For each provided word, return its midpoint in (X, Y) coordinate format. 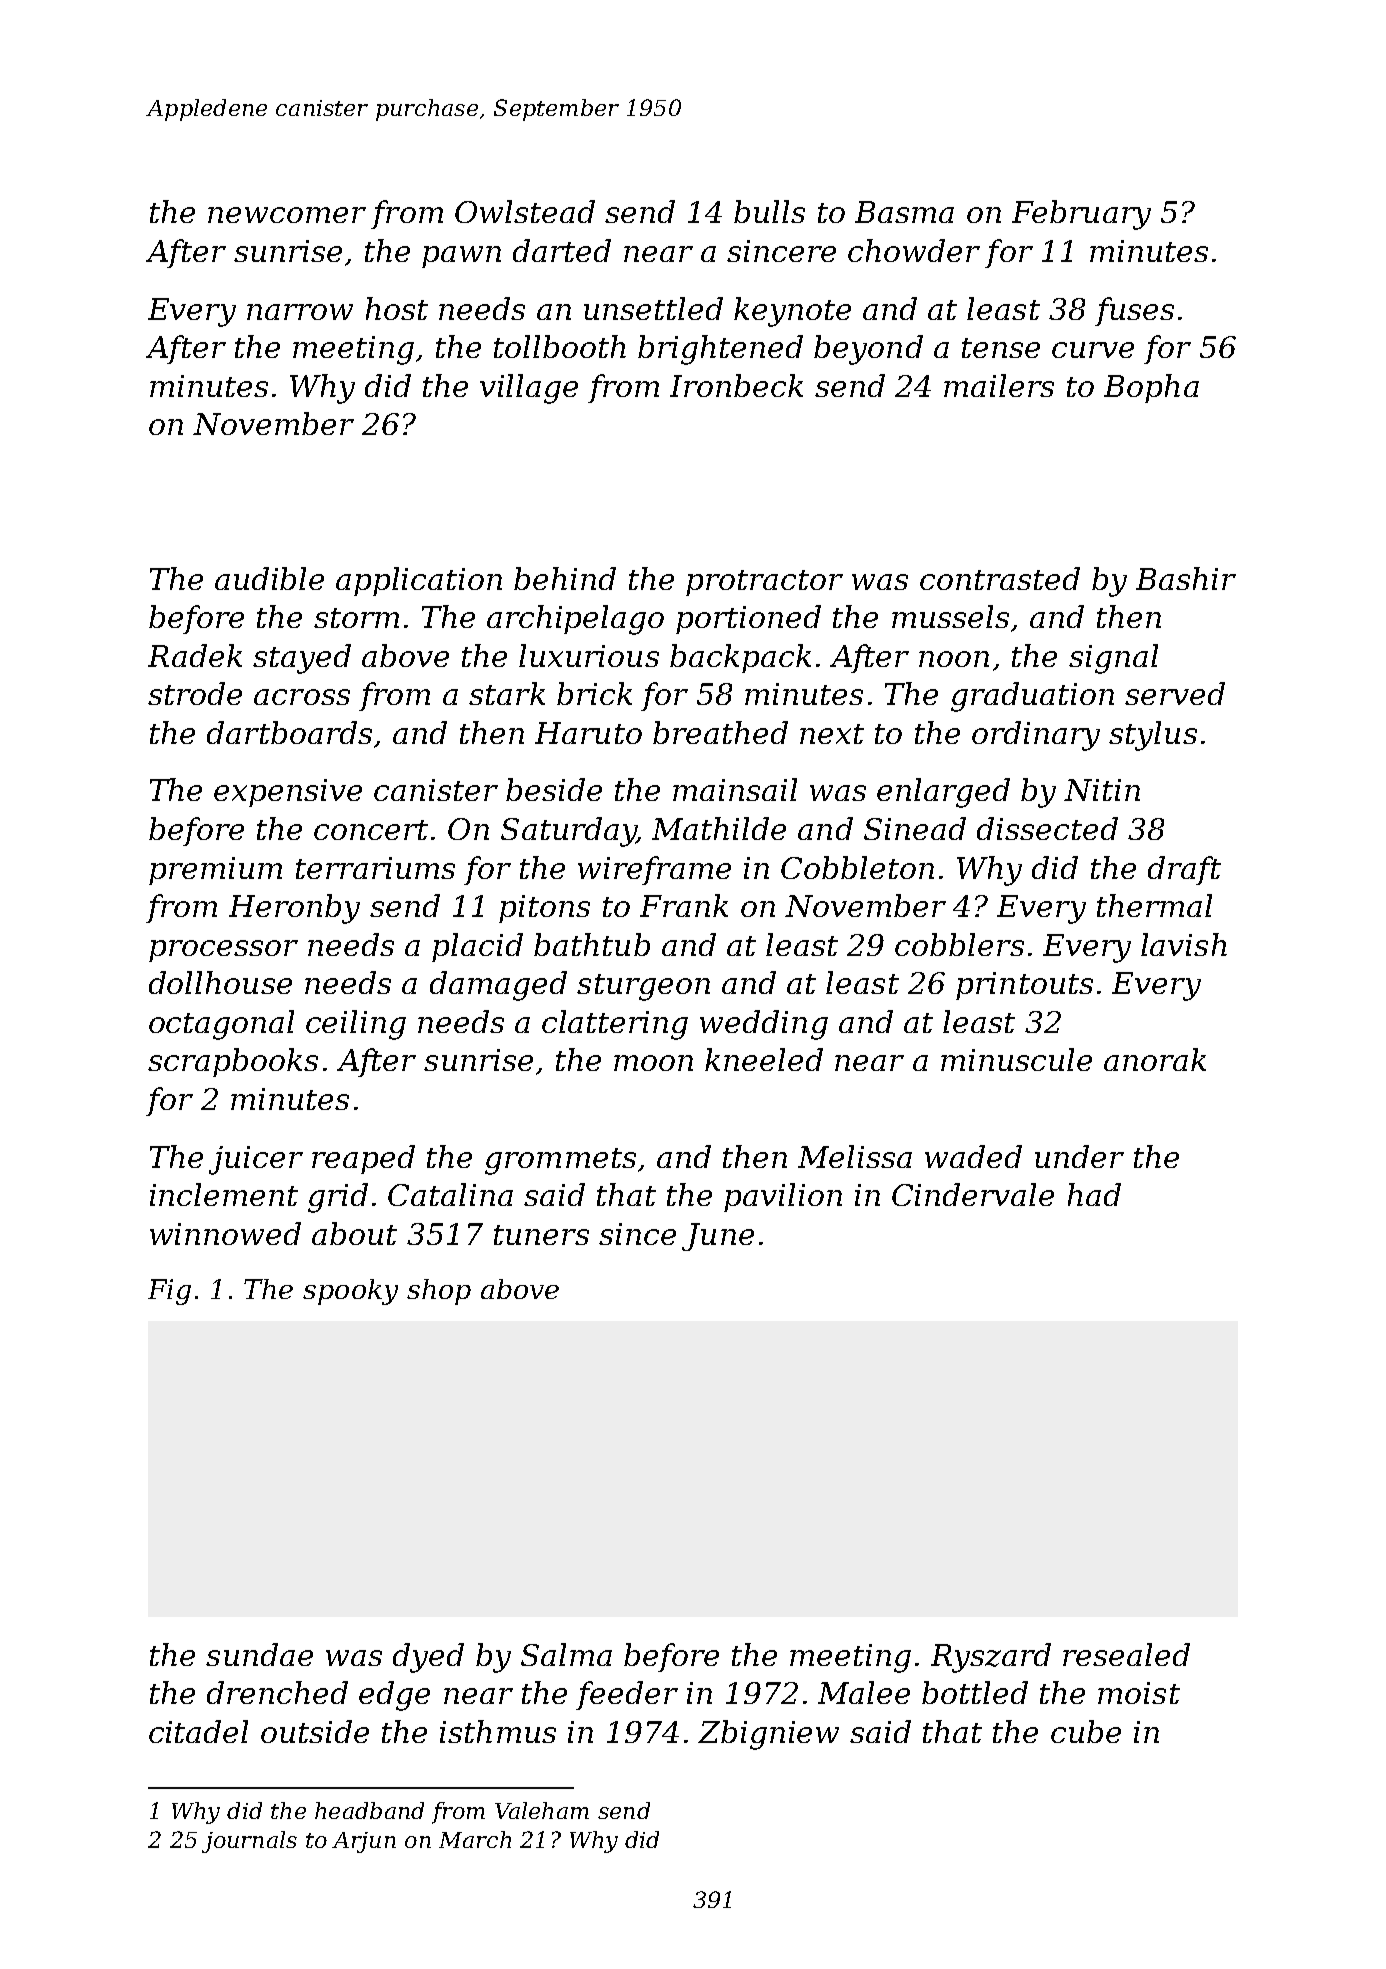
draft (1184, 870)
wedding (764, 1025)
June (718, 1237)
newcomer (287, 215)
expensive (288, 793)
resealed (1126, 1654)
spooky (350, 1292)
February (1081, 215)
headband (369, 1810)
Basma (904, 212)
